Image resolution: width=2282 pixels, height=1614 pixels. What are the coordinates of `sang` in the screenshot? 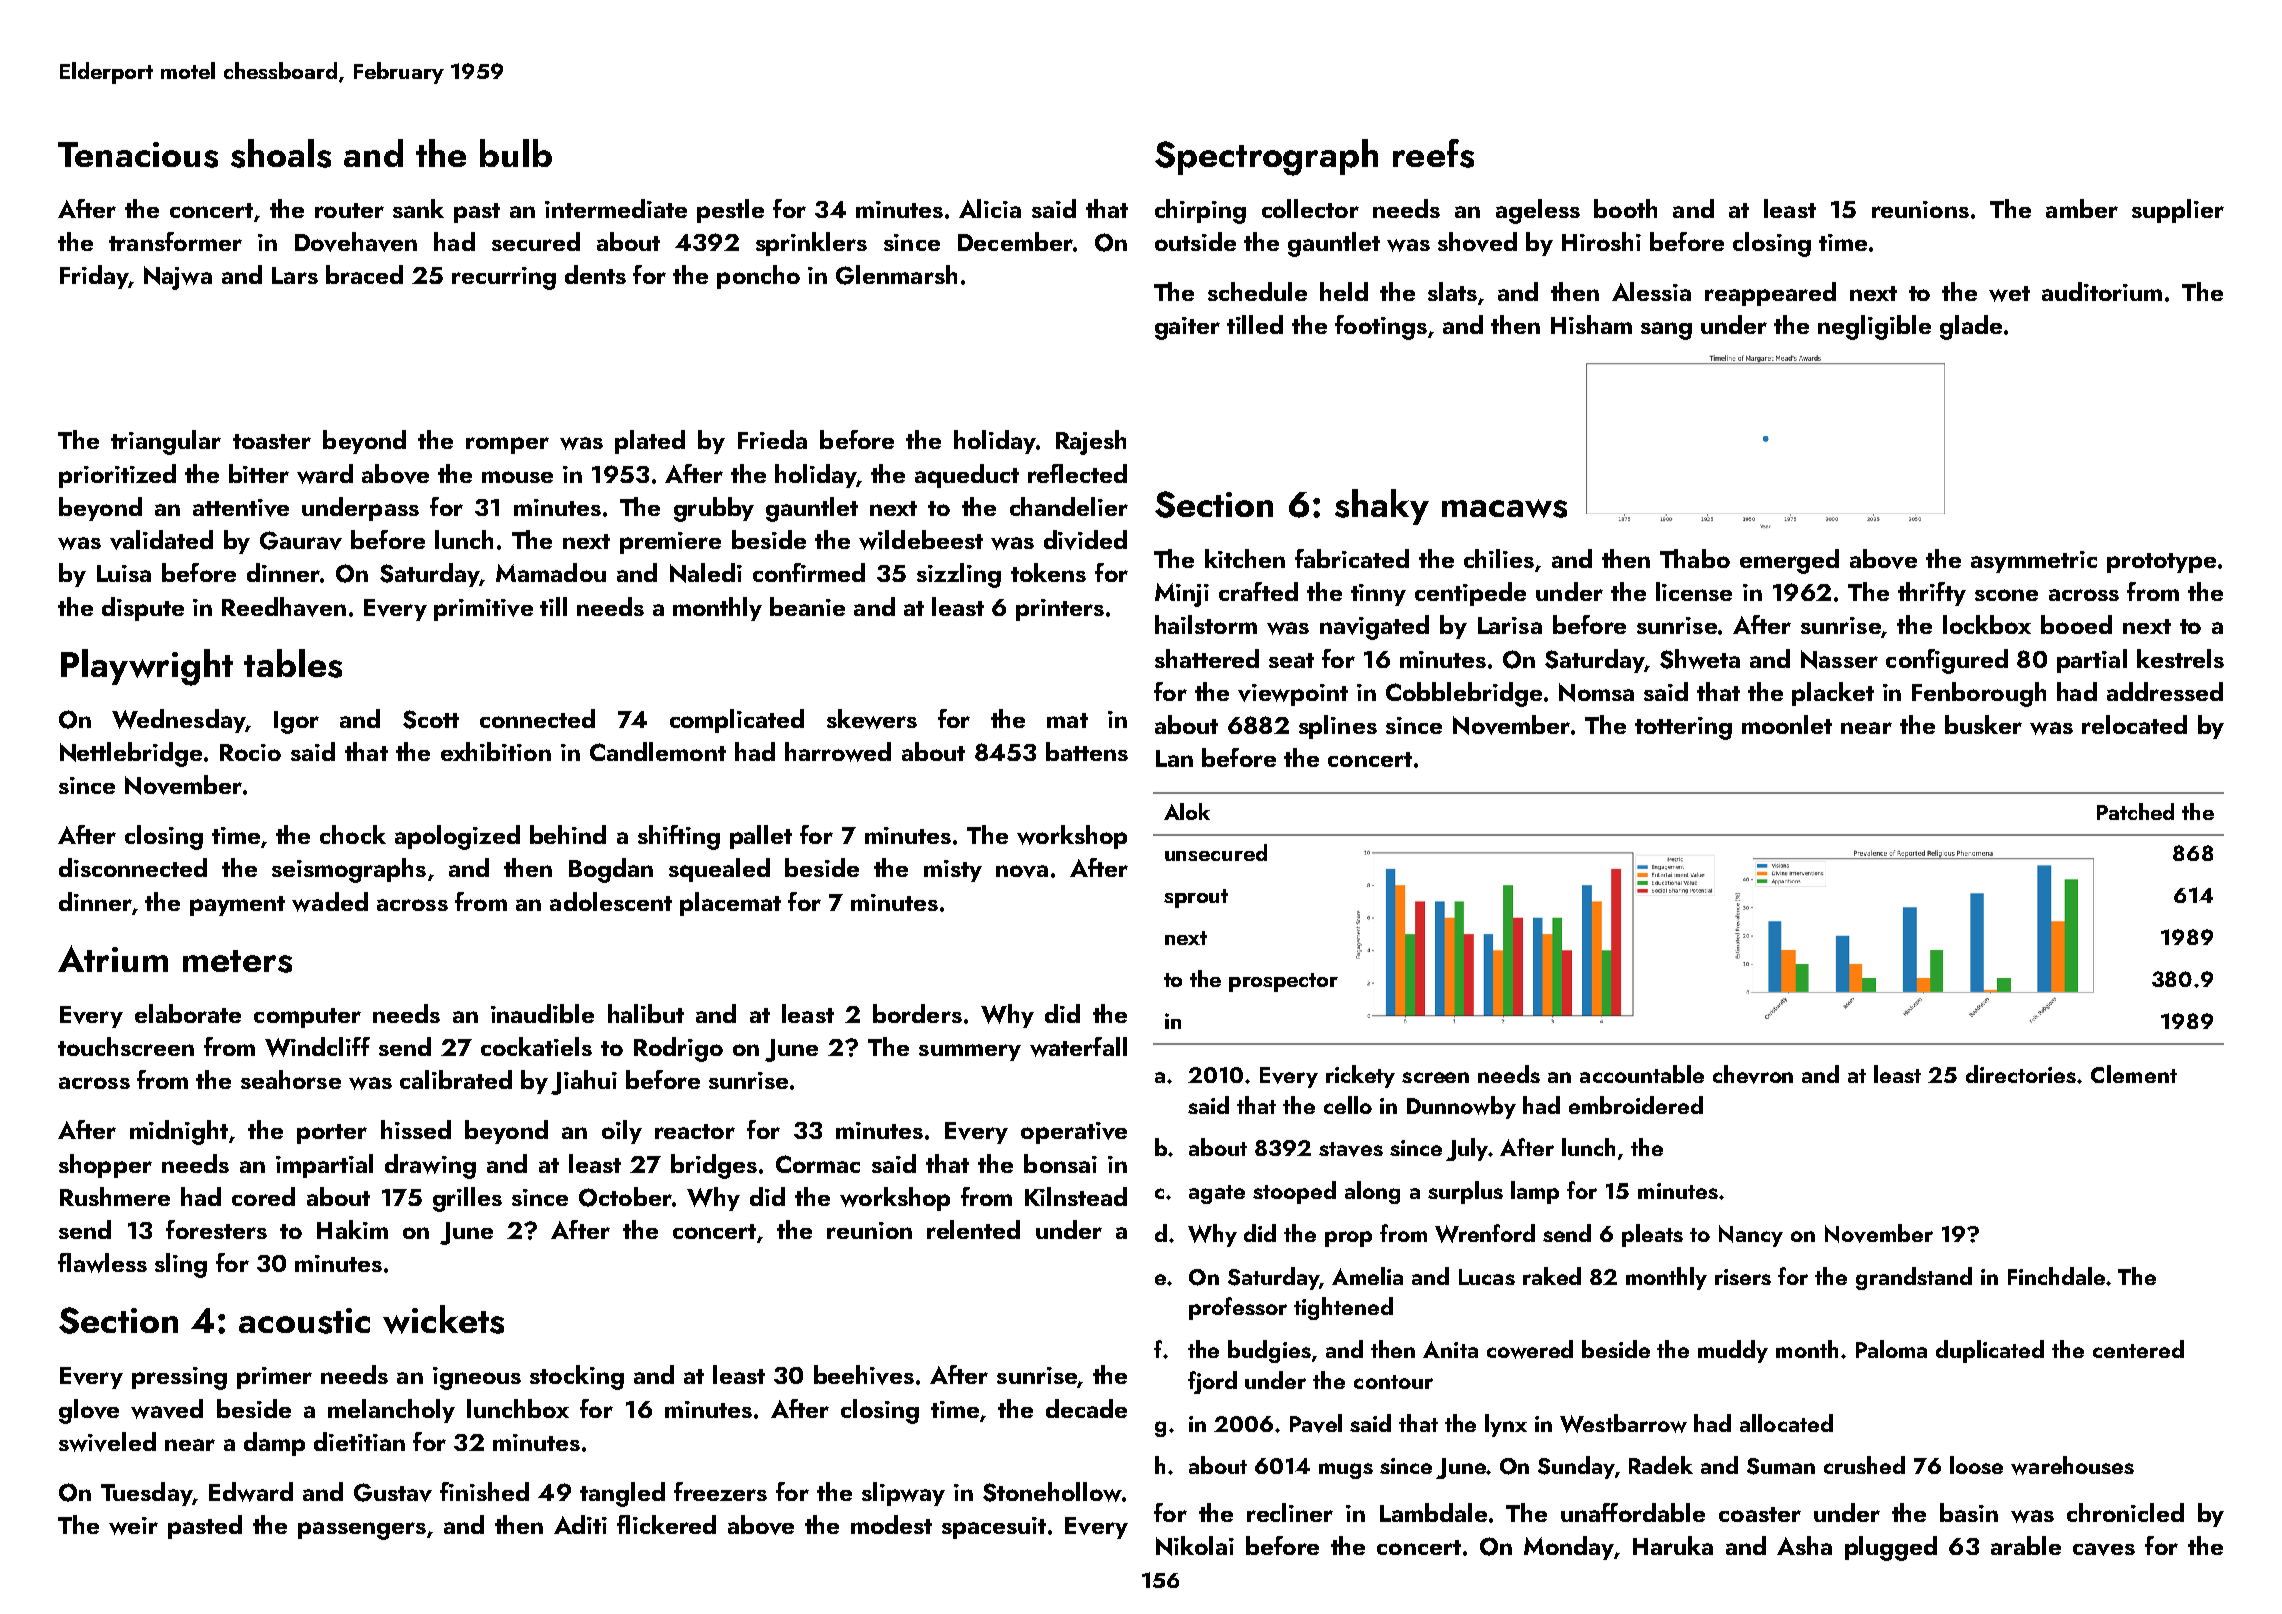 It's located at (1666, 331).
